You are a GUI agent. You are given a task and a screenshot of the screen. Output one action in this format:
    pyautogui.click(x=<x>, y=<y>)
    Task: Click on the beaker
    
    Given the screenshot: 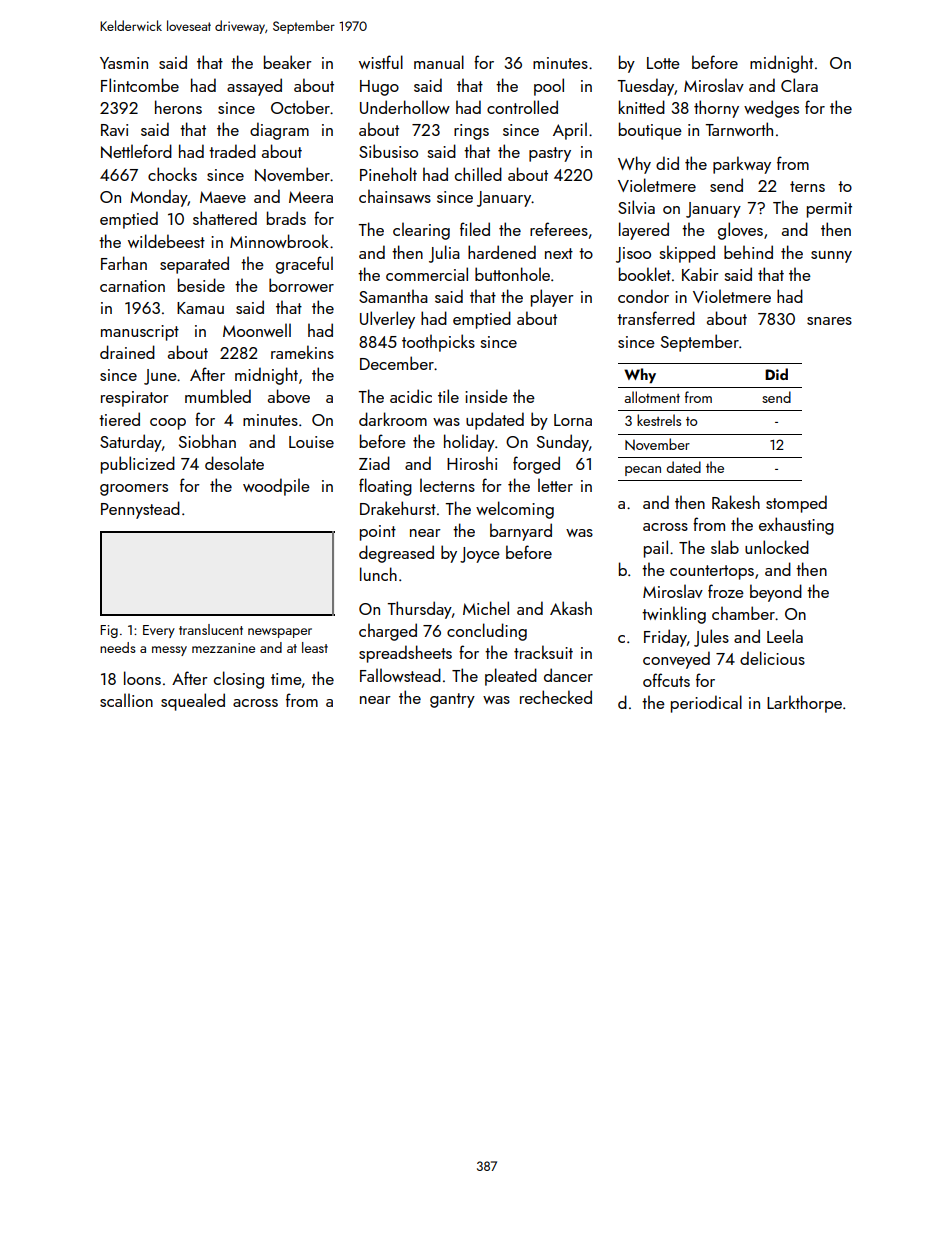 What is the action you would take?
    pyautogui.click(x=288, y=62)
